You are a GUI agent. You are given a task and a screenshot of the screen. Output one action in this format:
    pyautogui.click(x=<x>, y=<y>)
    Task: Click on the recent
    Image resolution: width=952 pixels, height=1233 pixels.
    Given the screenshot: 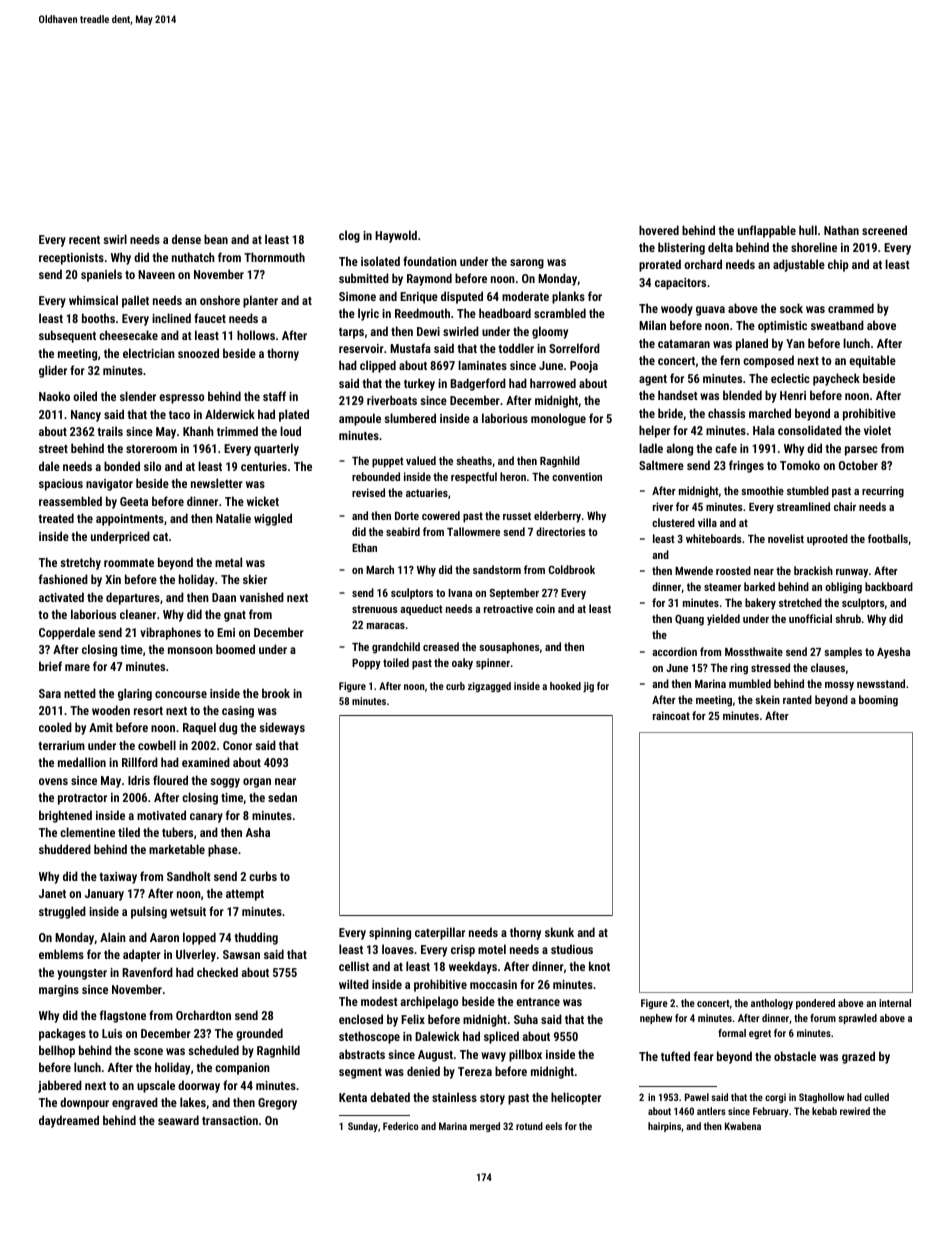 What is the action you would take?
    pyautogui.click(x=84, y=240)
